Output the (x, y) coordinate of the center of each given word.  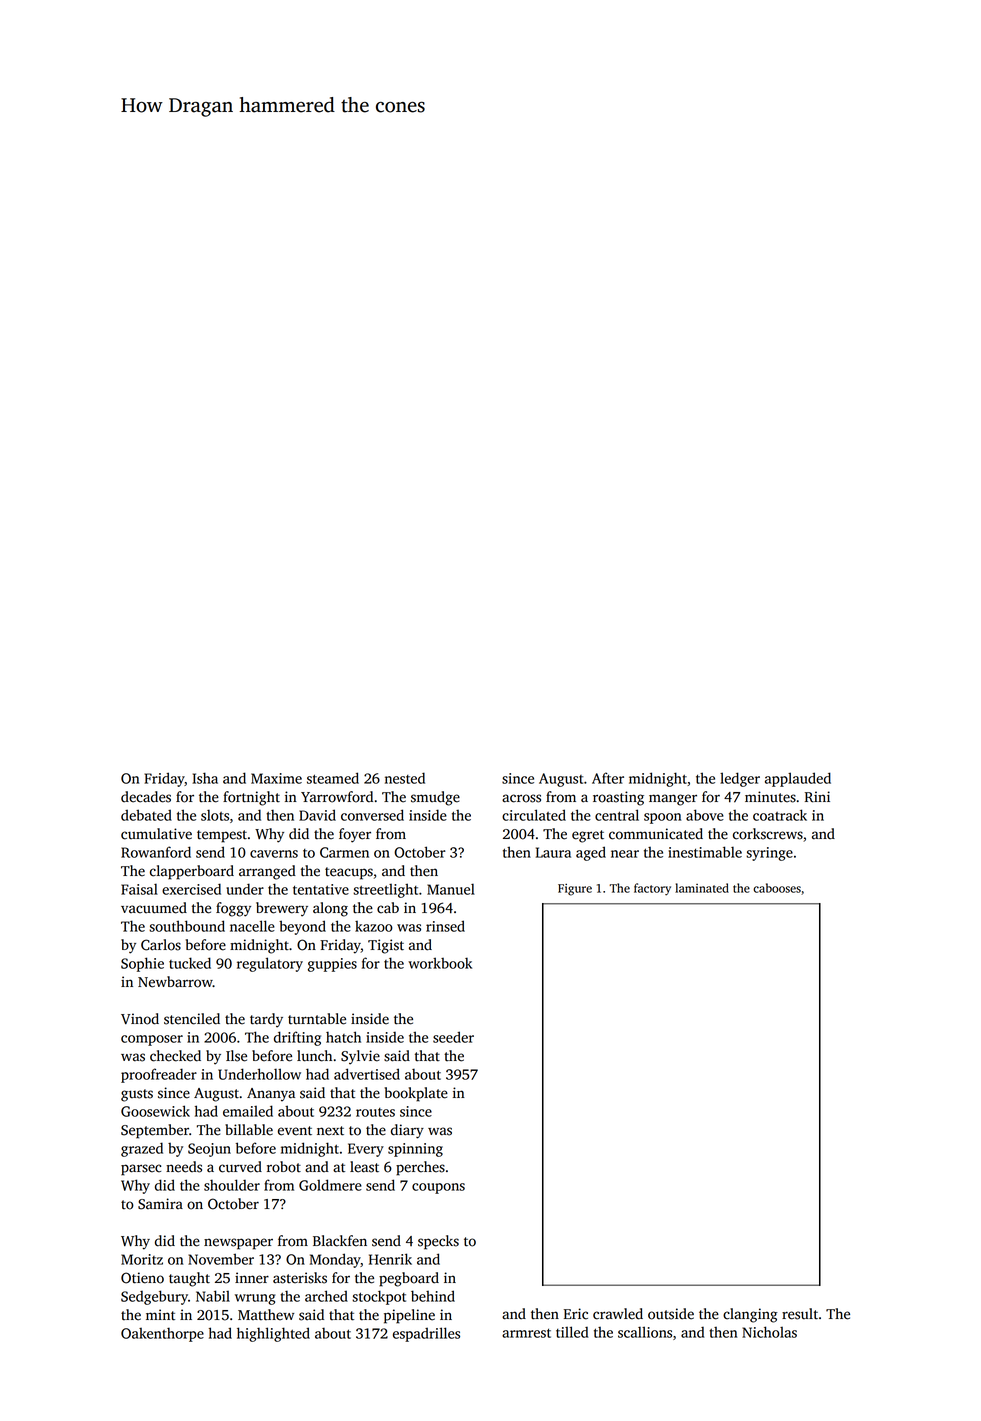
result (800, 1314)
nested (405, 778)
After (608, 778)
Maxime (276, 778)
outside (671, 1314)
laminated (702, 888)
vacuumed (154, 908)
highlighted (273, 1334)
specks (438, 1242)
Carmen (344, 852)
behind (433, 1296)
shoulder (232, 1185)
